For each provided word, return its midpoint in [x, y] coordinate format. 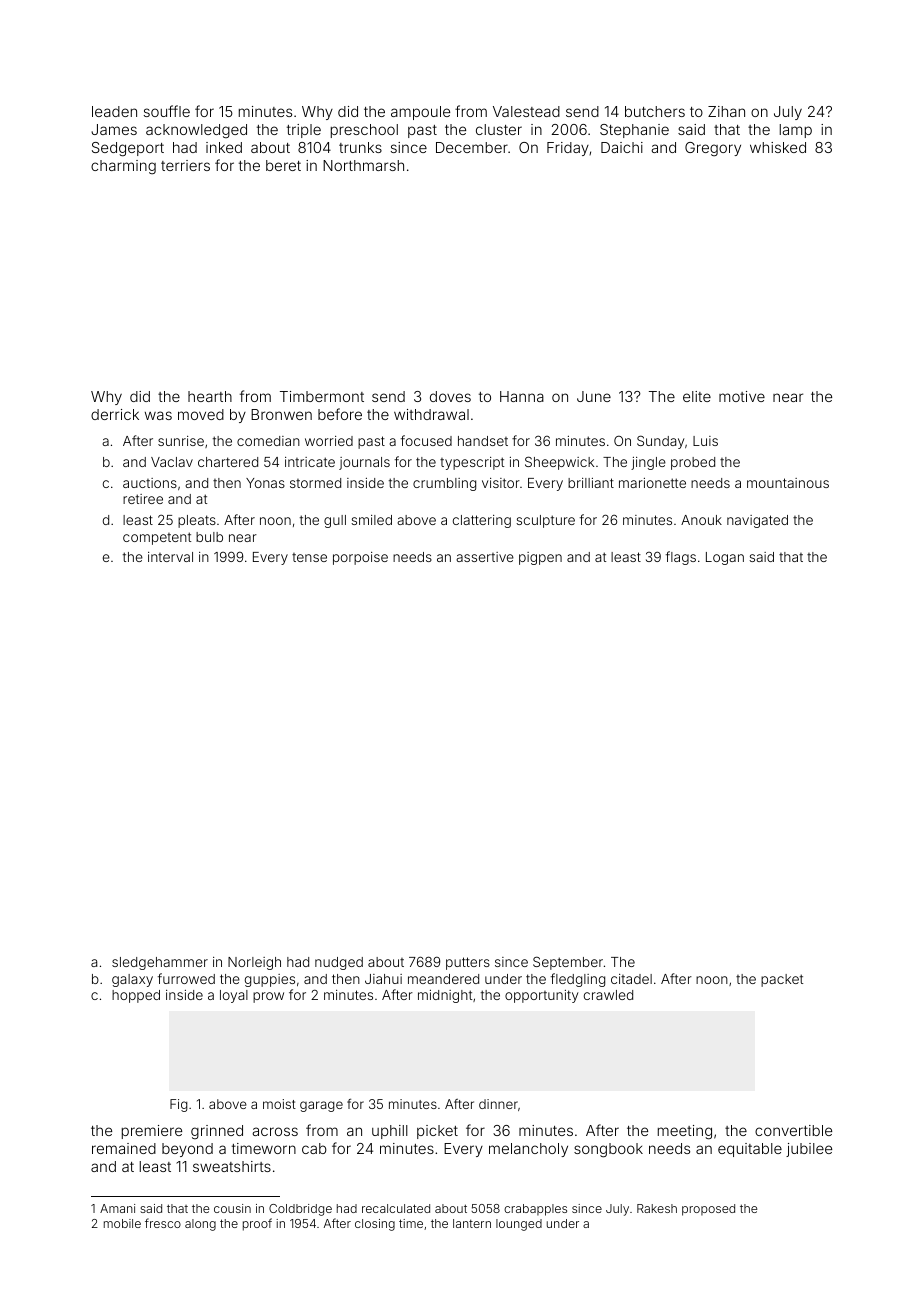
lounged [519, 1225]
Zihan [726, 111]
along [200, 1225]
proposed [708, 1210]
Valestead [526, 111]
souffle [167, 111]
